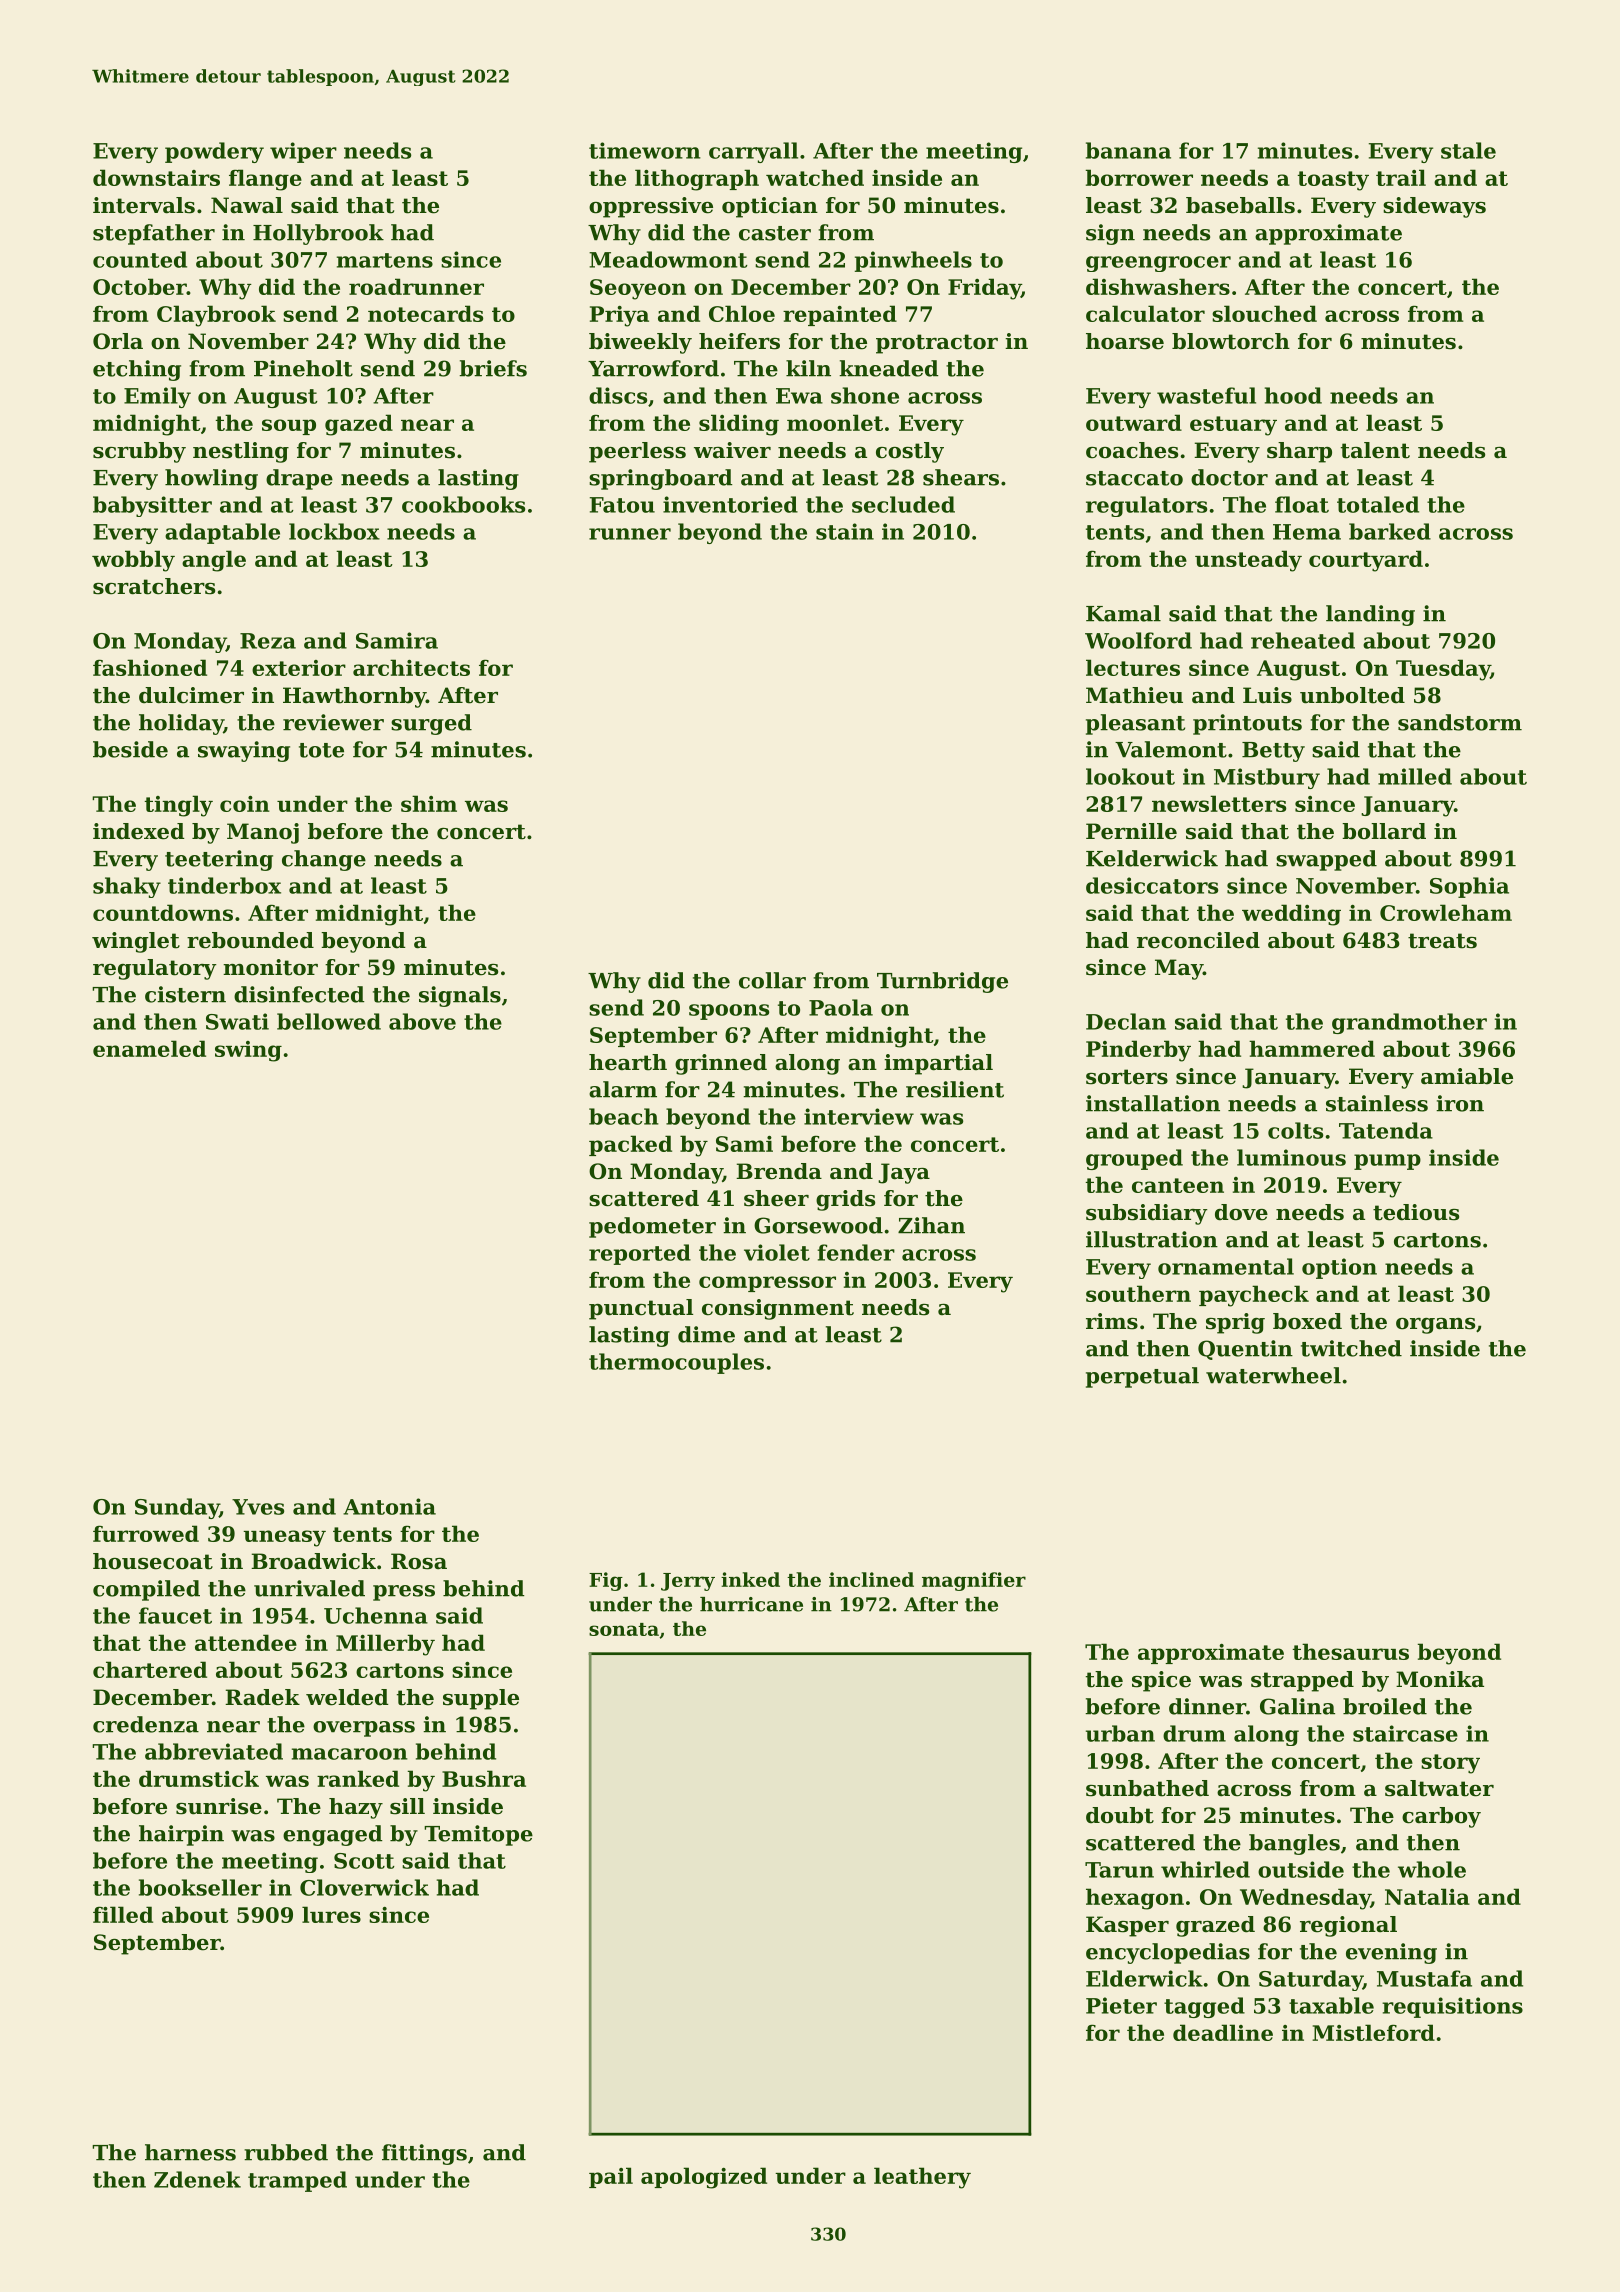  I want to click on change, so click(324, 860).
